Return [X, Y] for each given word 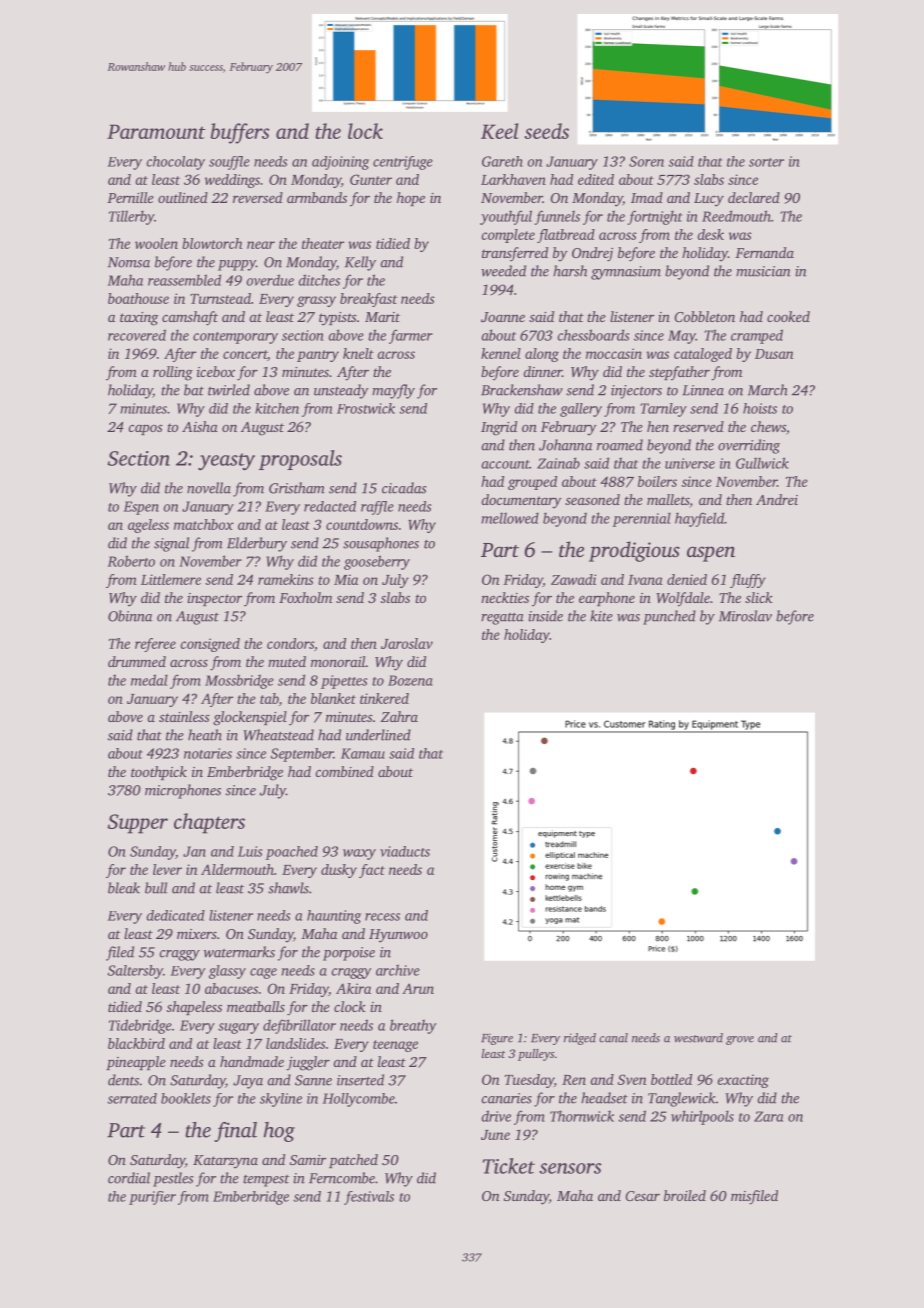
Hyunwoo [398, 936]
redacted [330, 506]
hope [411, 199]
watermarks [239, 952]
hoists [760, 408]
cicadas [404, 488]
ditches [319, 280]
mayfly [393, 391]
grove [740, 1040]
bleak [124, 888]
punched [669, 617]
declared [754, 197]
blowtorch [212, 243]
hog [279, 1132]
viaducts [405, 851]
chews [768, 426]
